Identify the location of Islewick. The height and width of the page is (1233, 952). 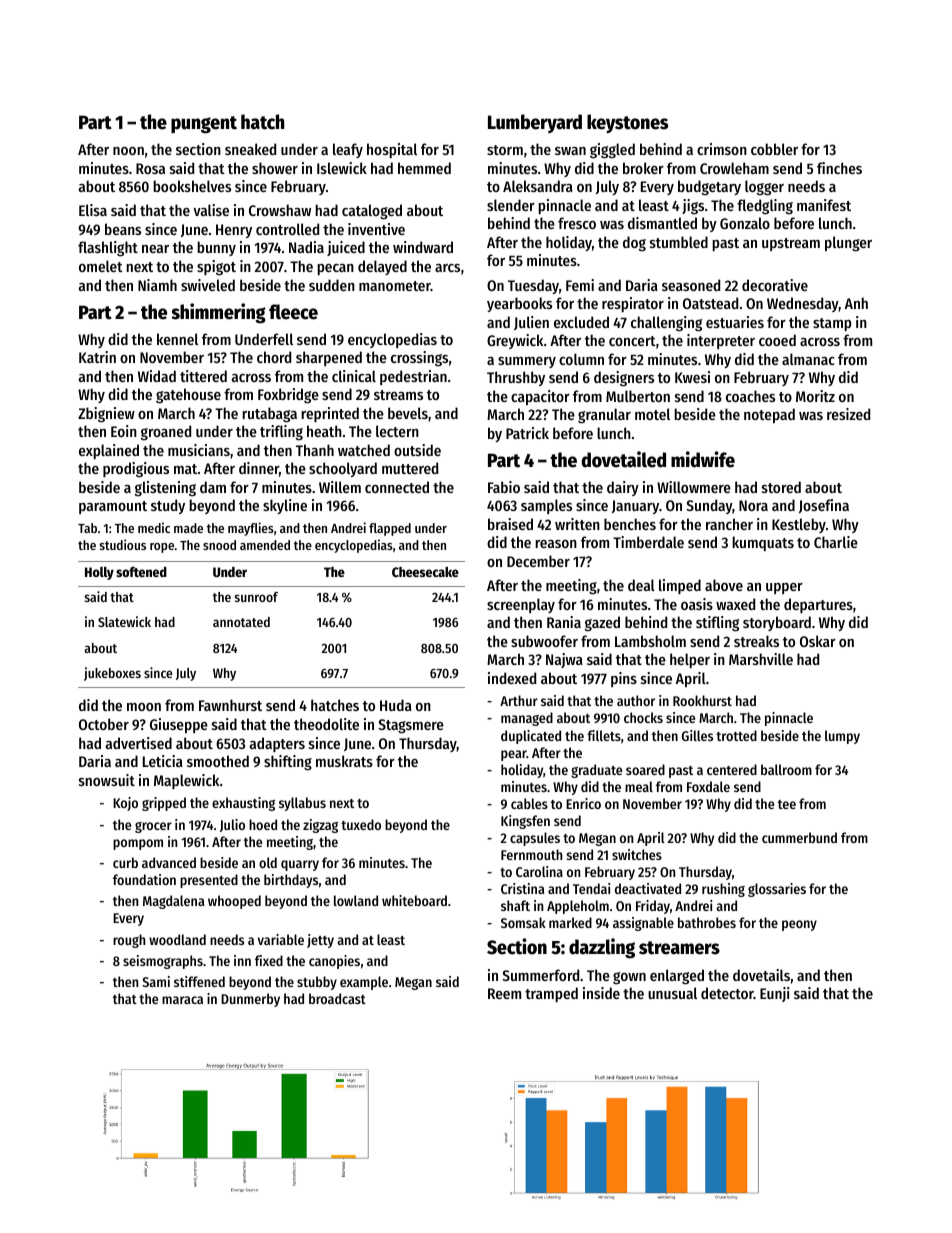
(342, 168).
